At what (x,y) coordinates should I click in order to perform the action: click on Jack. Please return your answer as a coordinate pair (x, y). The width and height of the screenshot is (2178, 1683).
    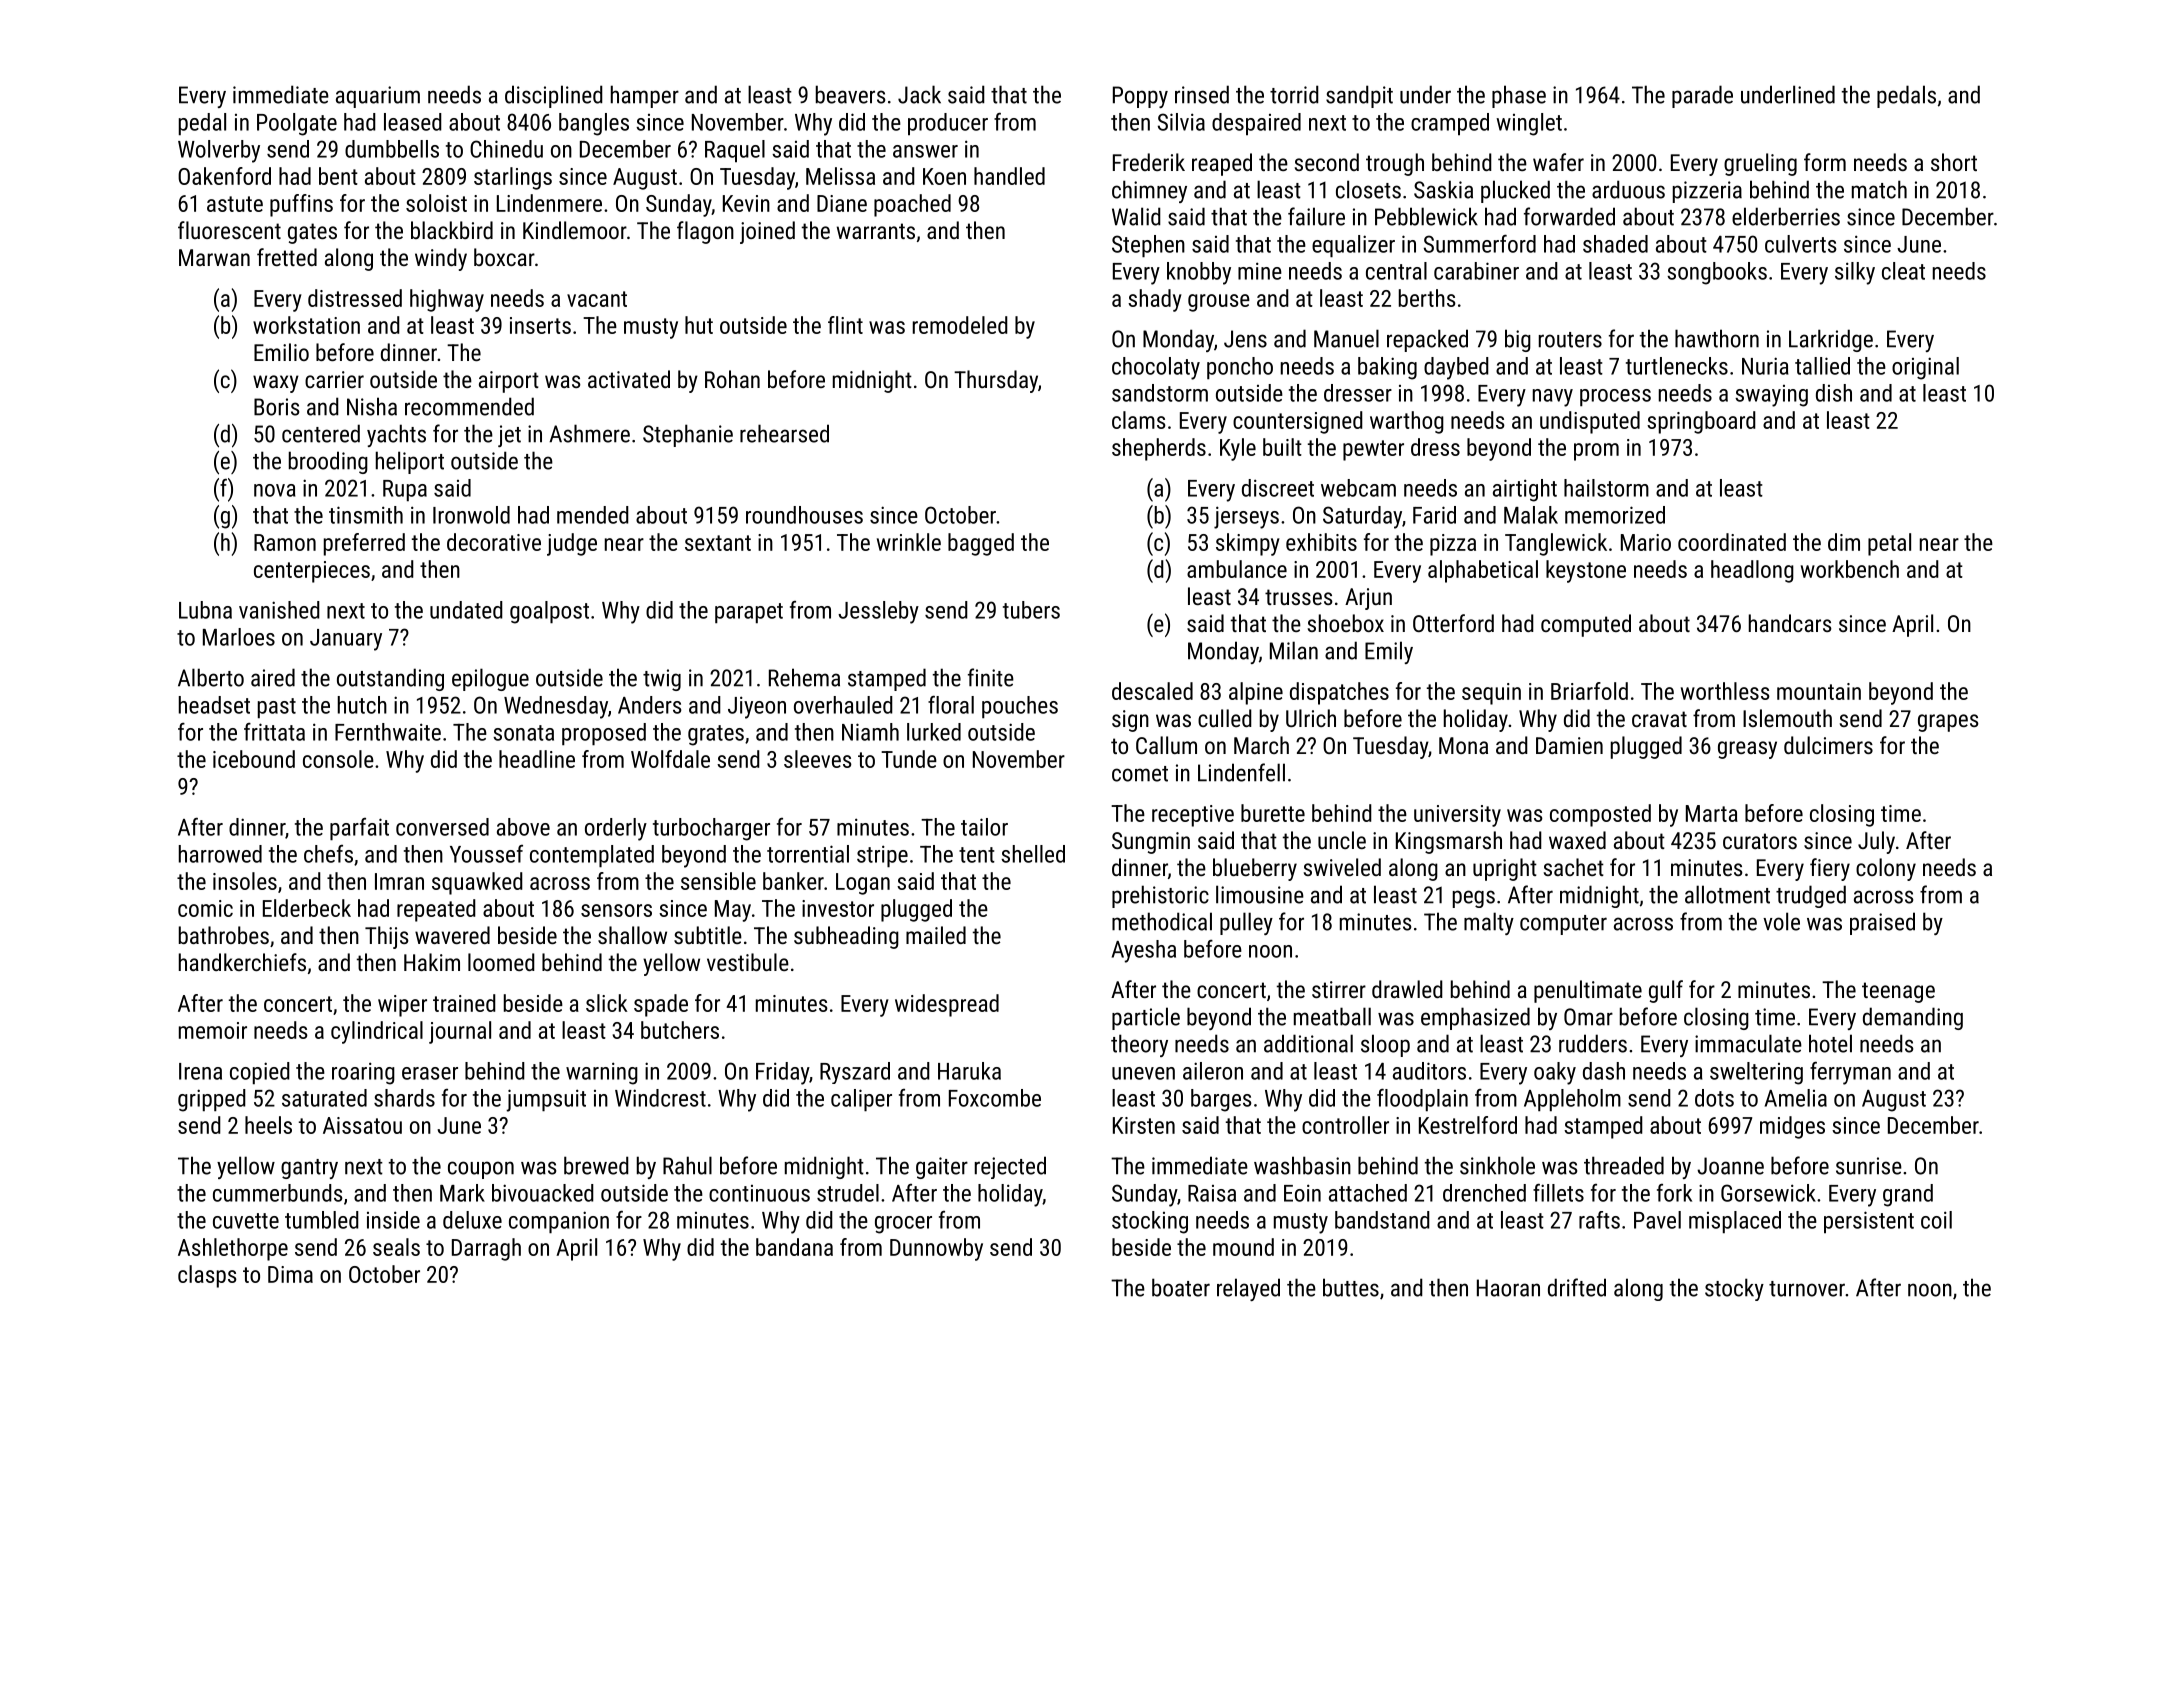
    Looking at the image, I should click on (919, 94).
